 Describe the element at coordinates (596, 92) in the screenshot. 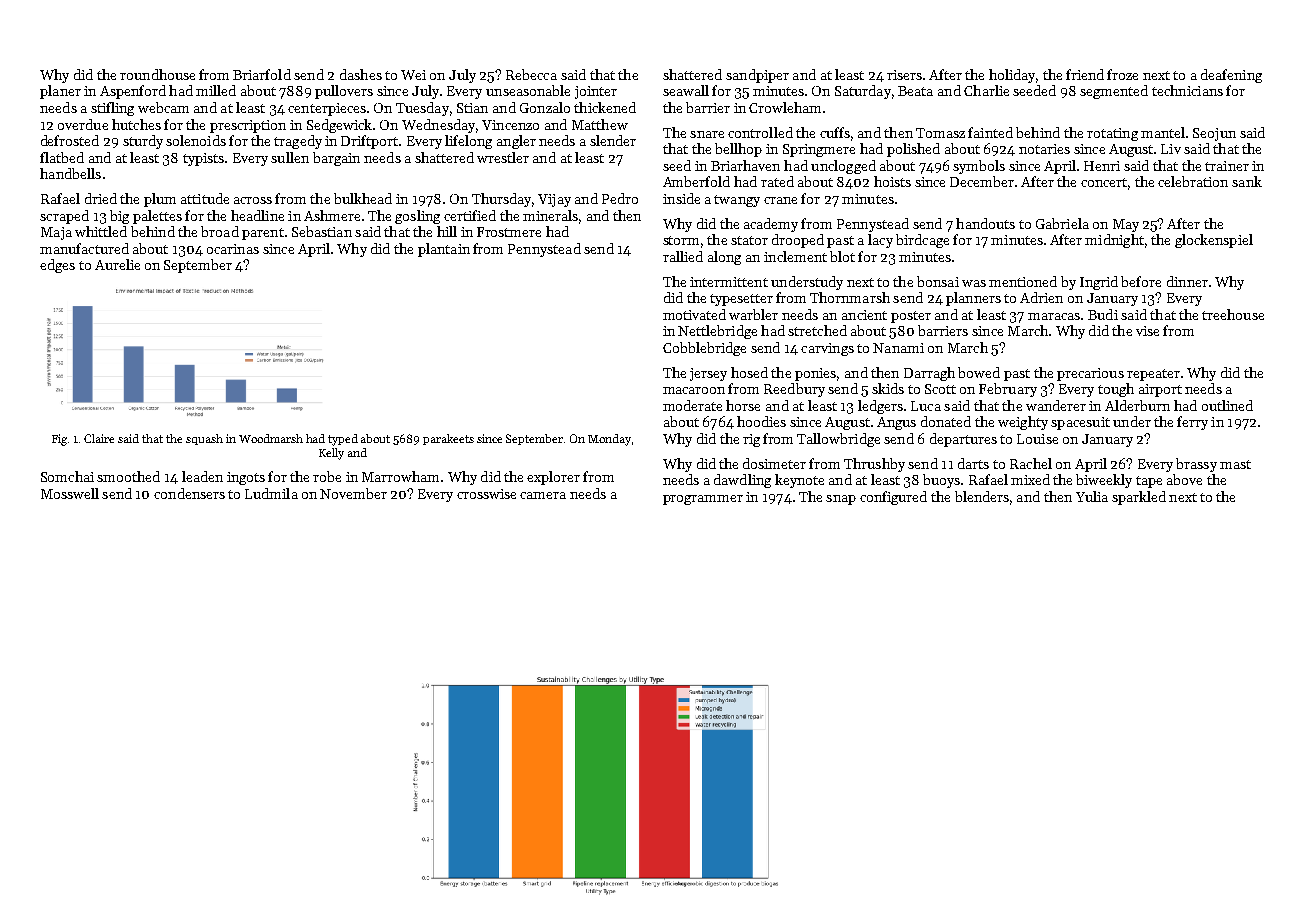

I see `jointer` at that location.
